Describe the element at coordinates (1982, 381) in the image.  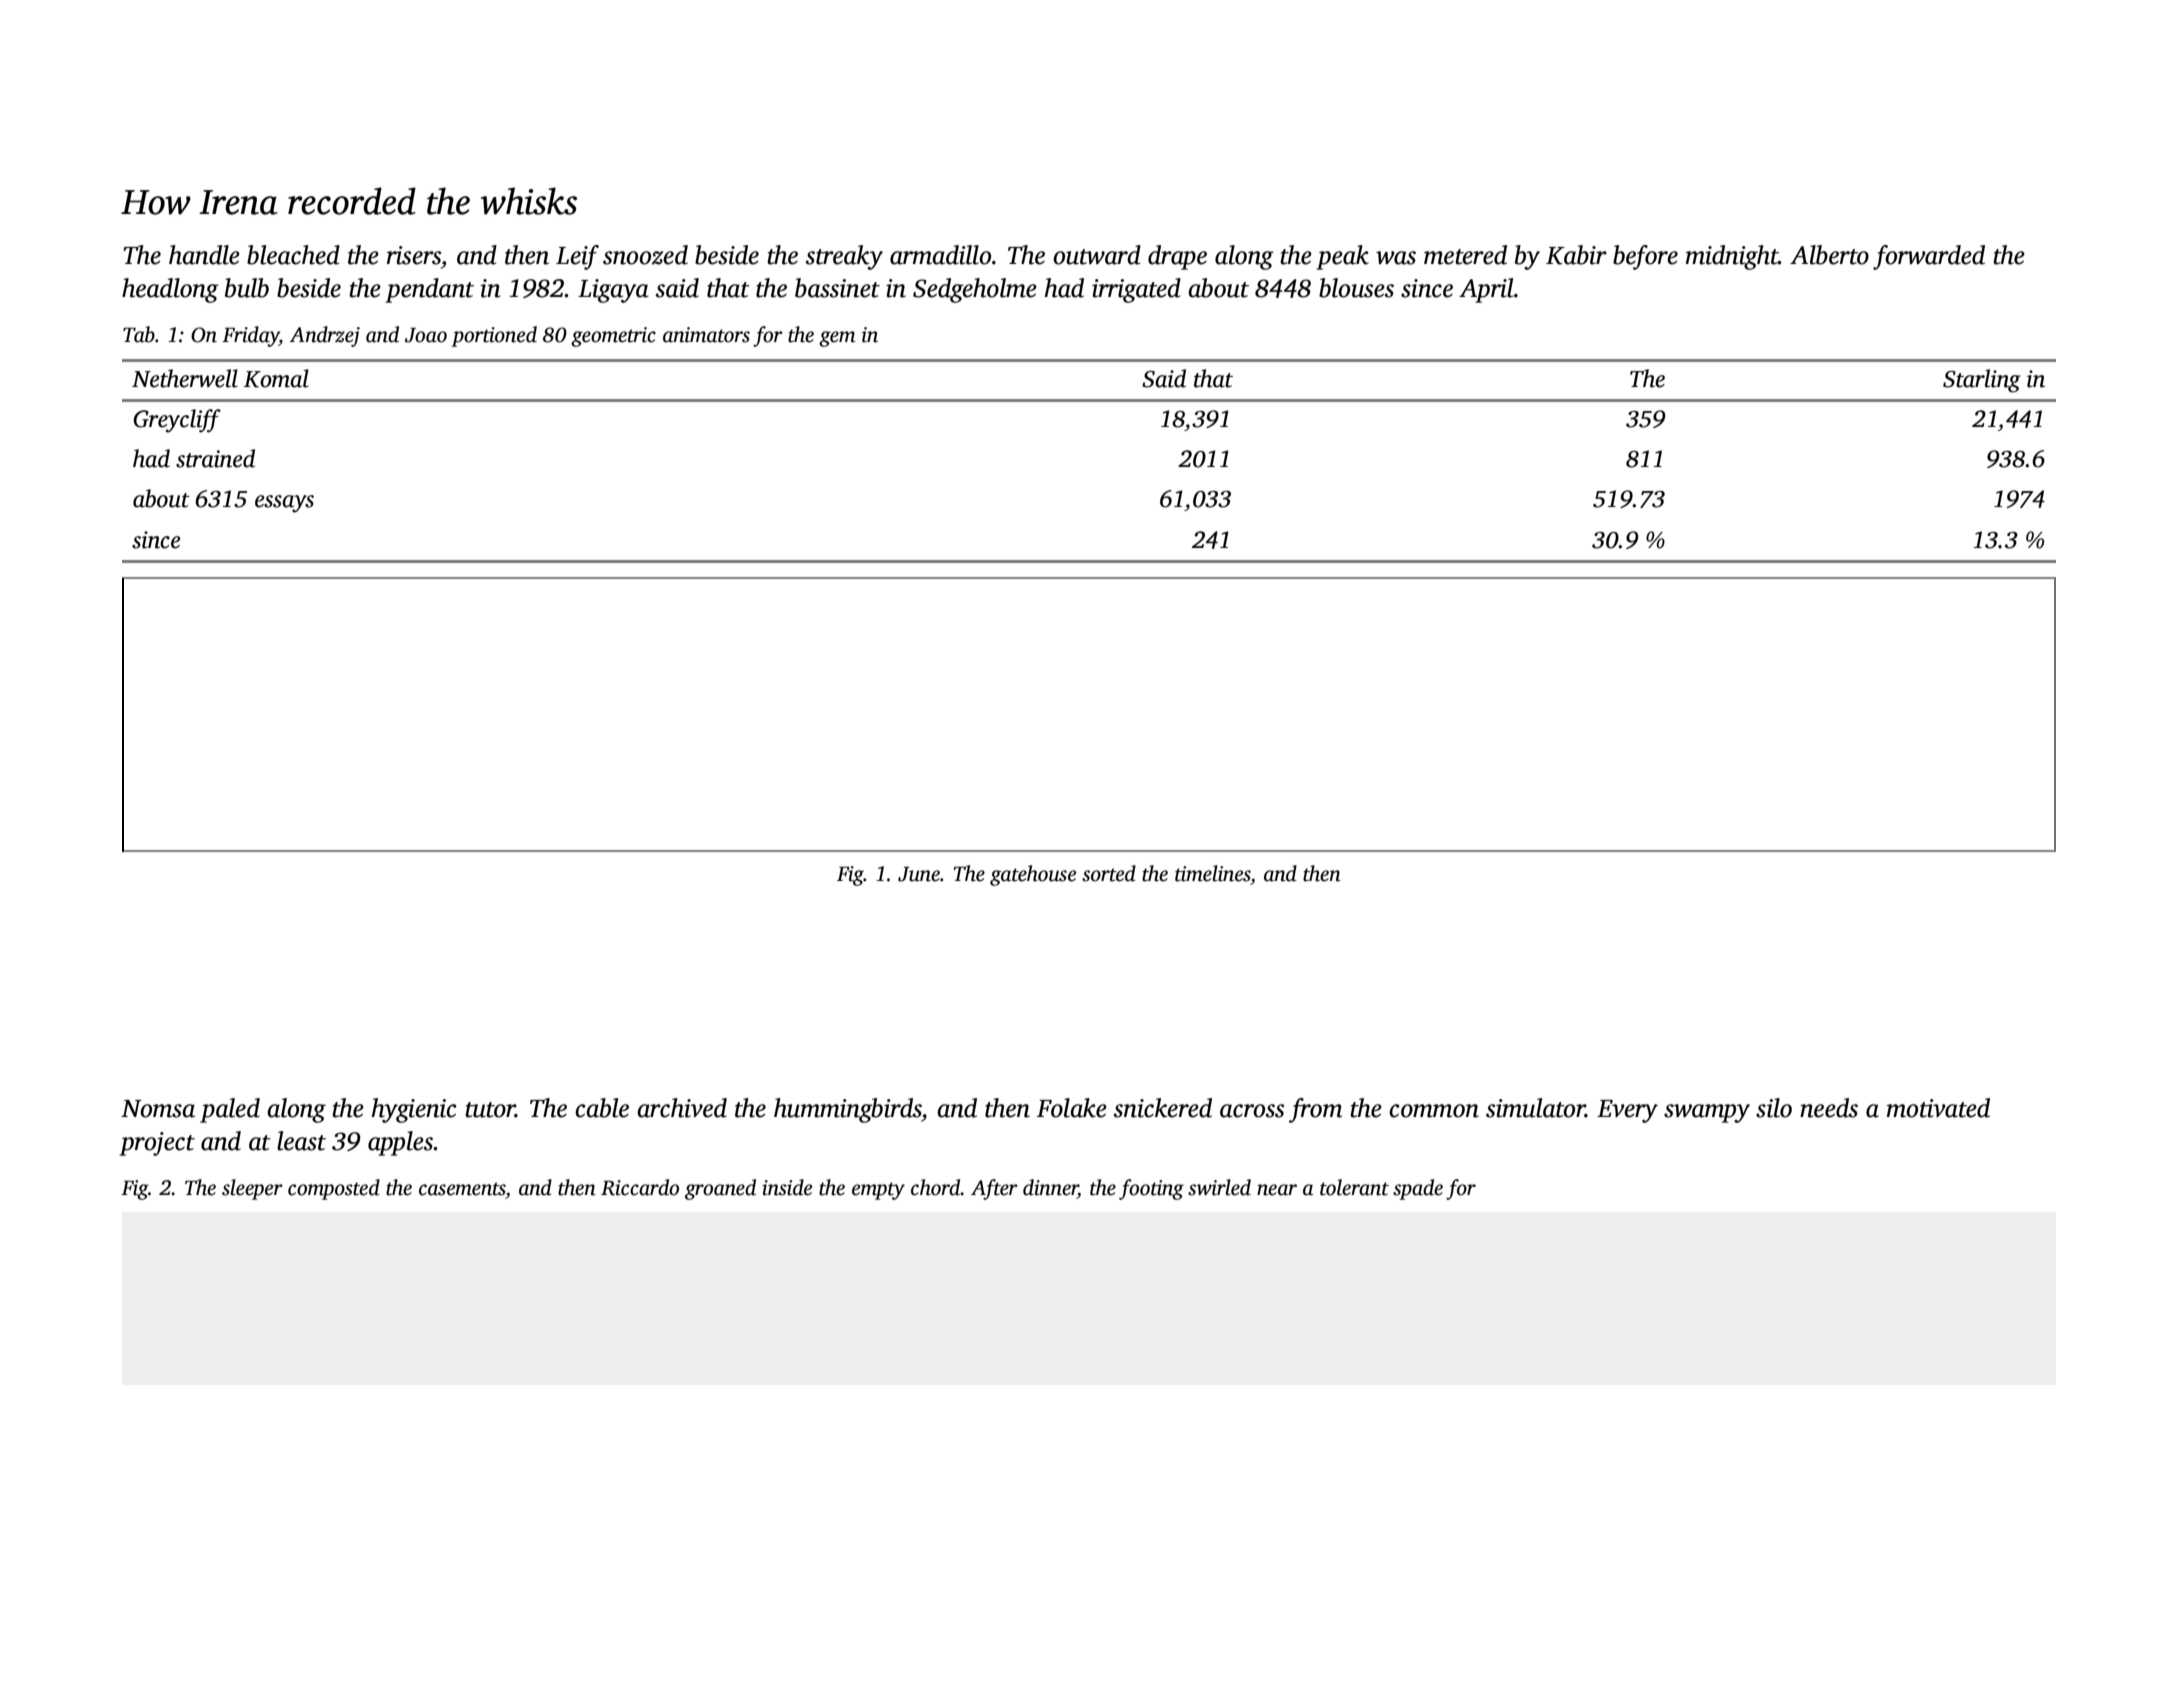
I see `Starling` at that location.
